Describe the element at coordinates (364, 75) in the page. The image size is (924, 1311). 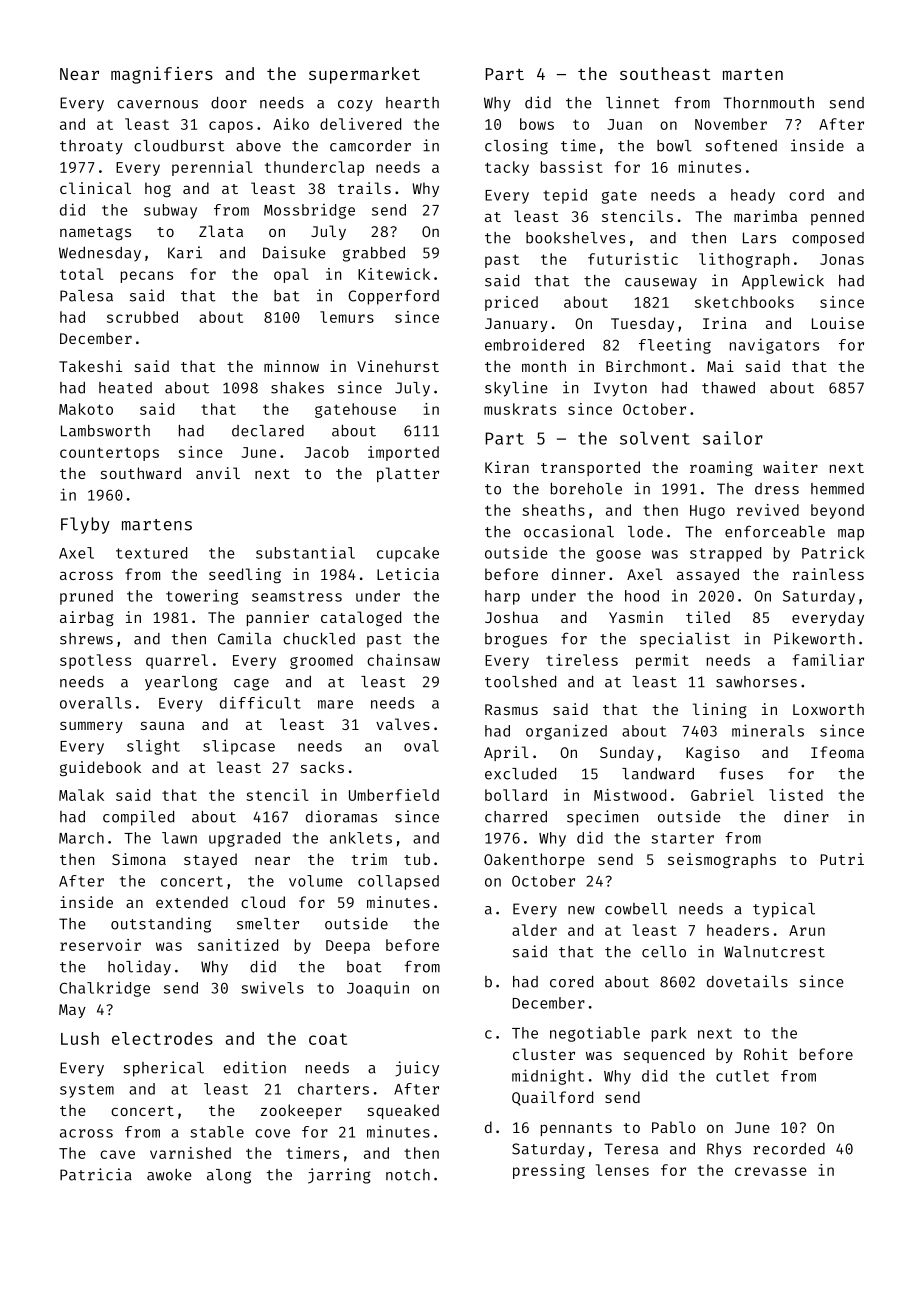
I see `supermarket` at that location.
